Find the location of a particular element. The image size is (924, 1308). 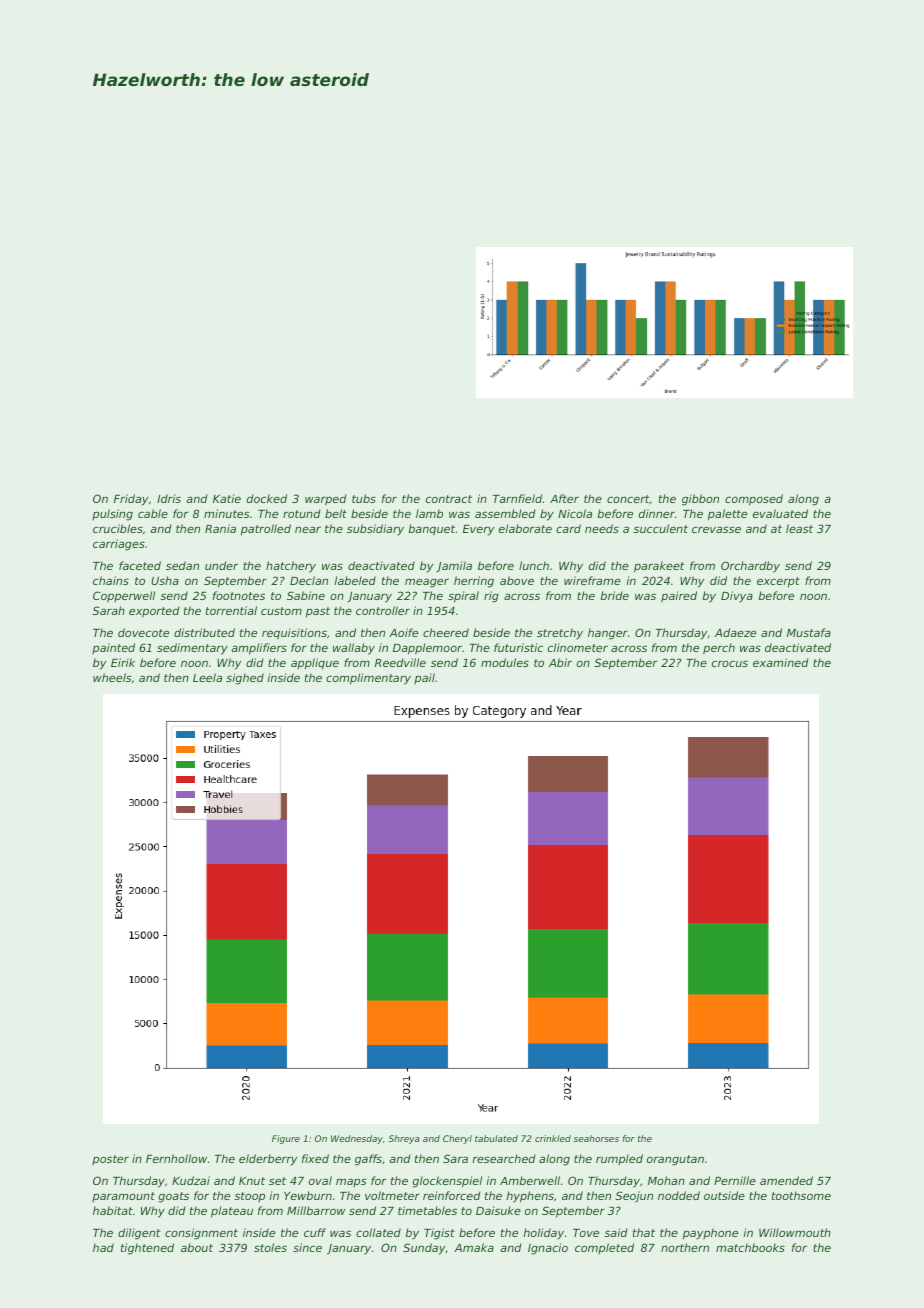

Shreya is located at coordinates (404, 1139).
